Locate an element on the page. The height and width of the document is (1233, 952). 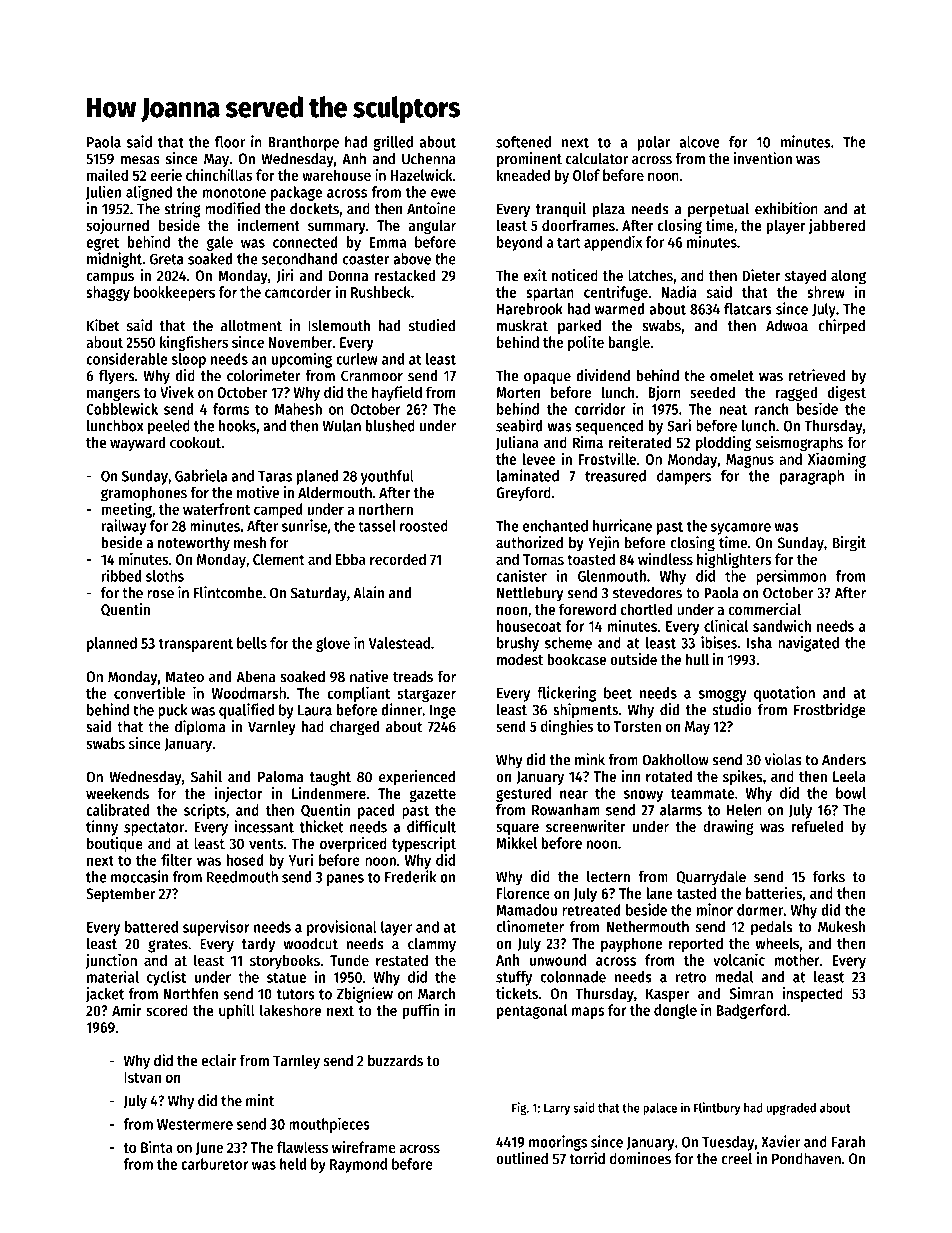
teammate is located at coordinates (702, 793).
